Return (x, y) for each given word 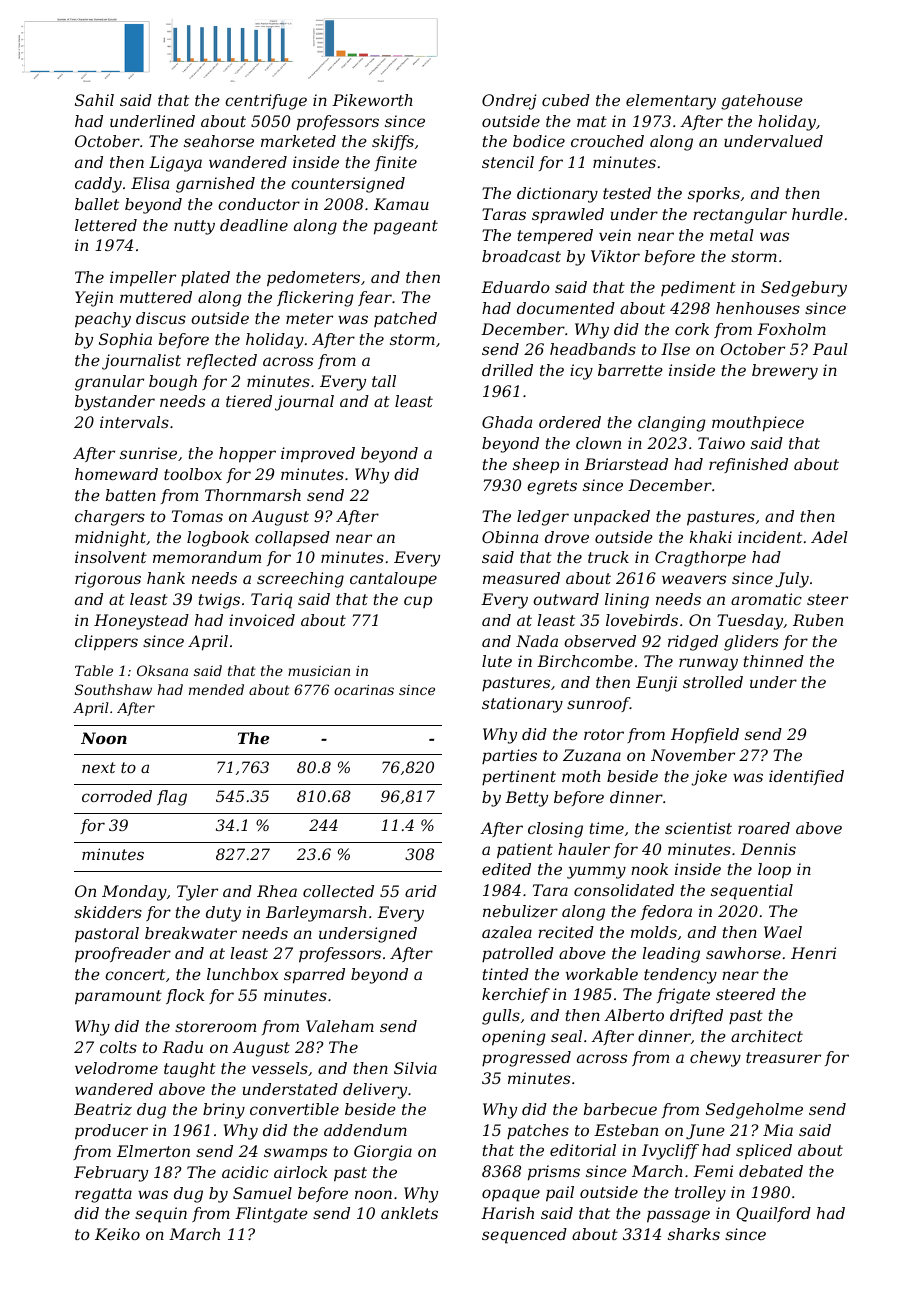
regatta (103, 1195)
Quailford (773, 1214)
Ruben (818, 620)
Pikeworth (372, 100)
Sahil (94, 100)
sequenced (524, 1236)
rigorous (108, 580)
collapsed (292, 538)
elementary (671, 102)
